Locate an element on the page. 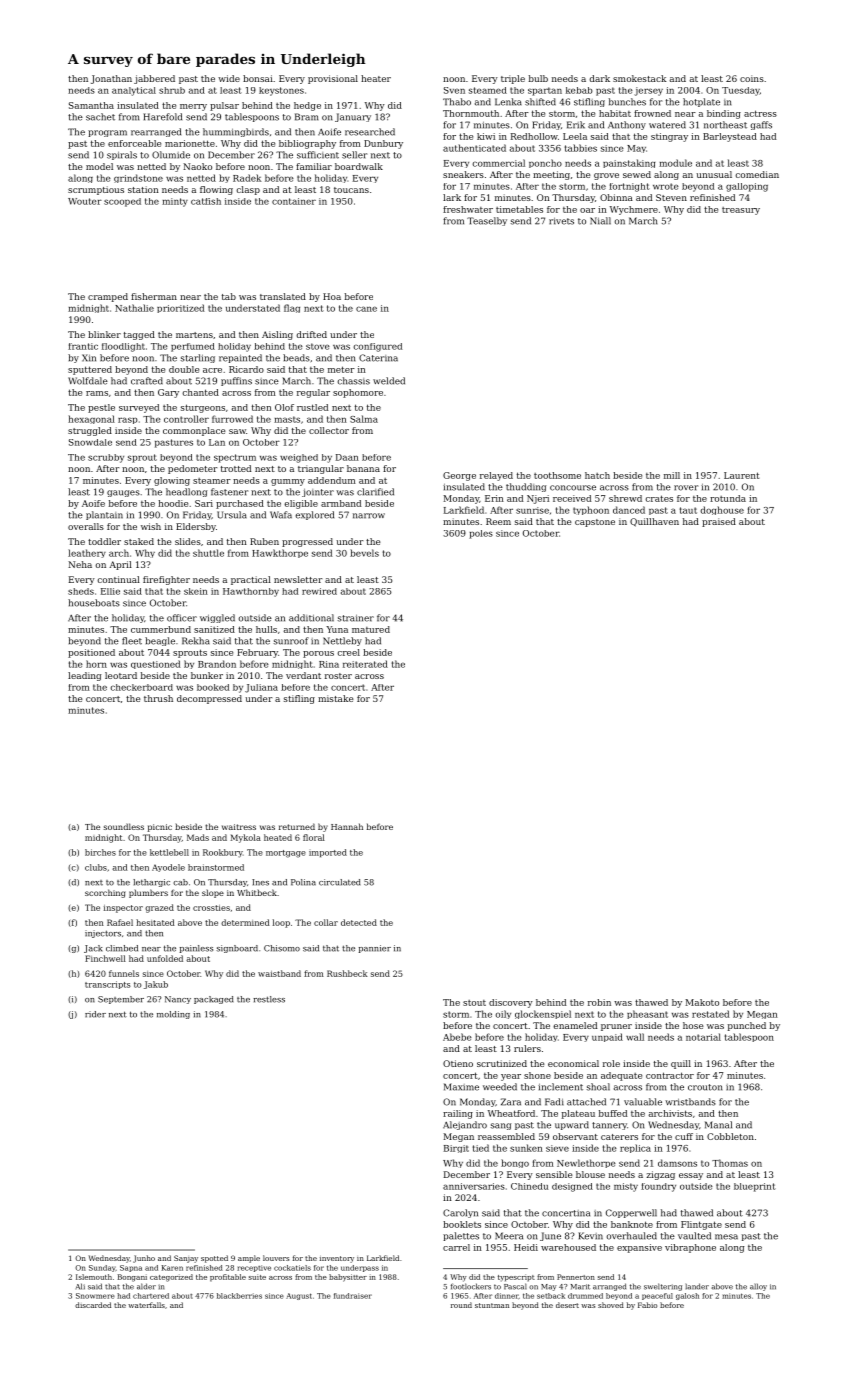 The width and height of the image is (849, 1400). dark is located at coordinates (599, 78).
